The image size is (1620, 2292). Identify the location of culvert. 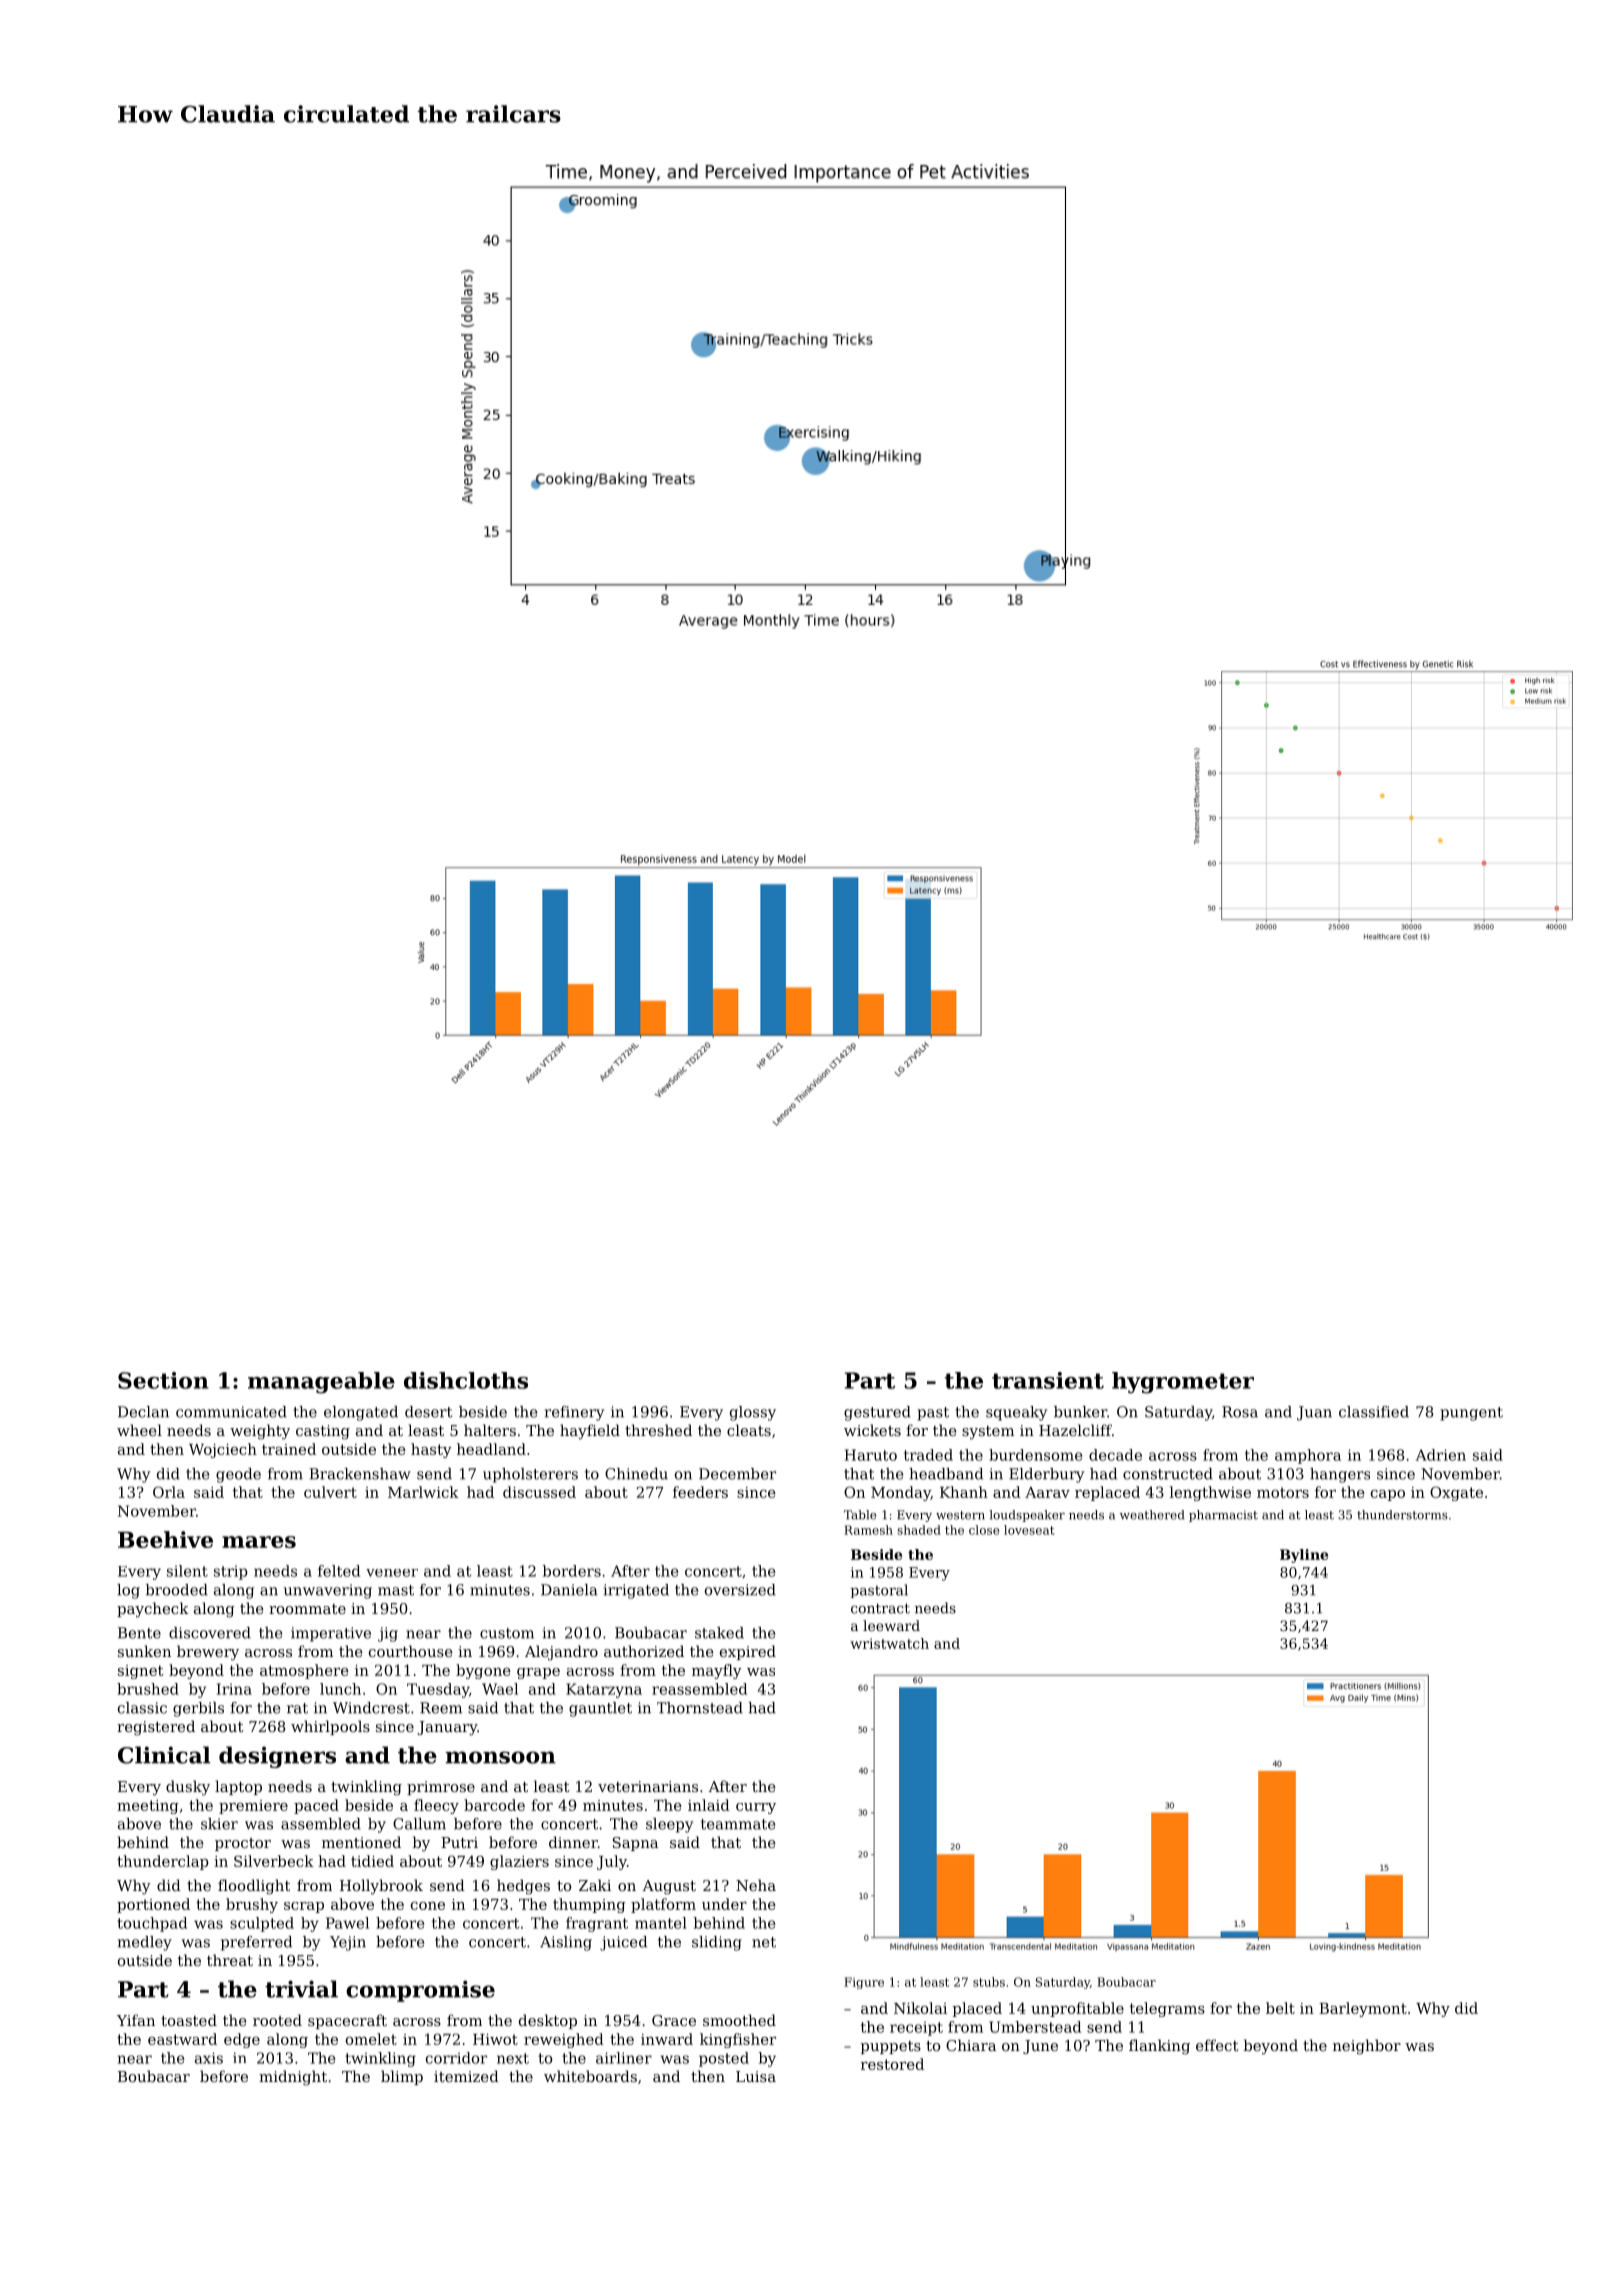
(330, 1492).
